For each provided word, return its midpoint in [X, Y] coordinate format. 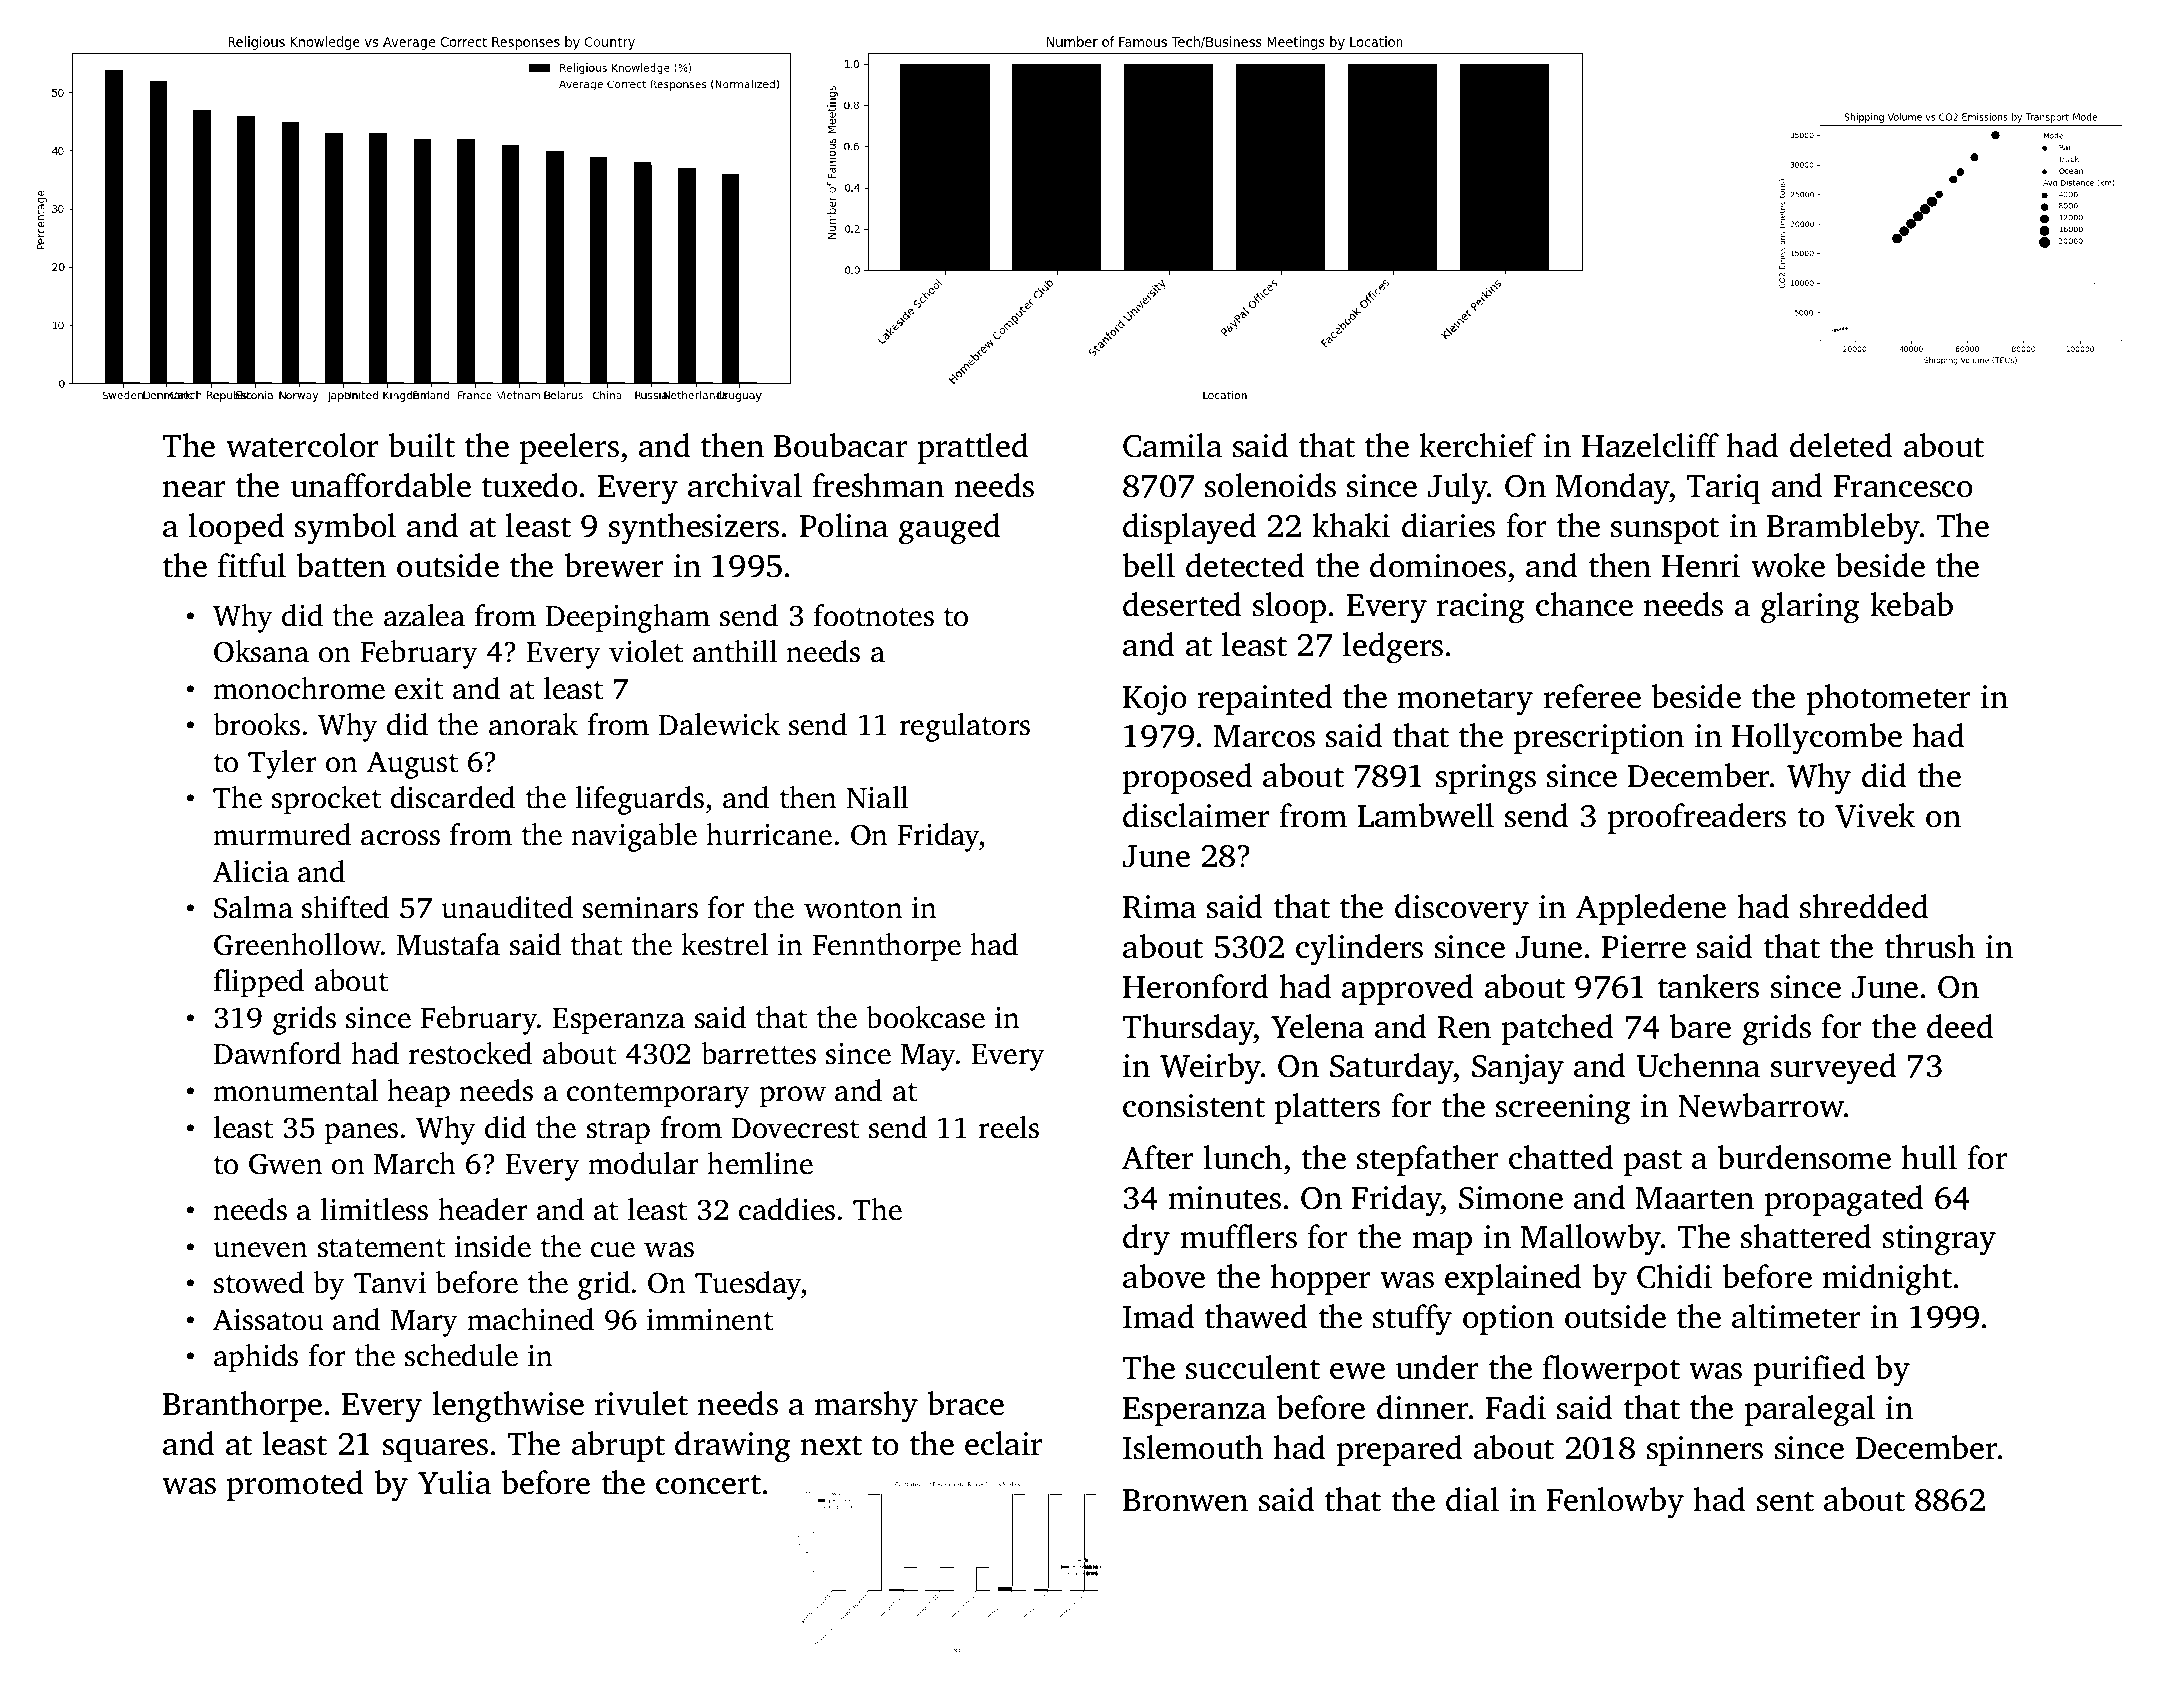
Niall [877, 797]
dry [1146, 1240]
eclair [1004, 1443]
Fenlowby [1615, 1503]
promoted [295, 1485]
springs [1486, 779]
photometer [1888, 699]
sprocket [326, 800]
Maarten [1695, 1198]
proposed [1187, 778]
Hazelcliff [1650, 445]
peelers [569, 448]
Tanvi [390, 1283]
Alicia [251, 871]
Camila [1172, 445]
